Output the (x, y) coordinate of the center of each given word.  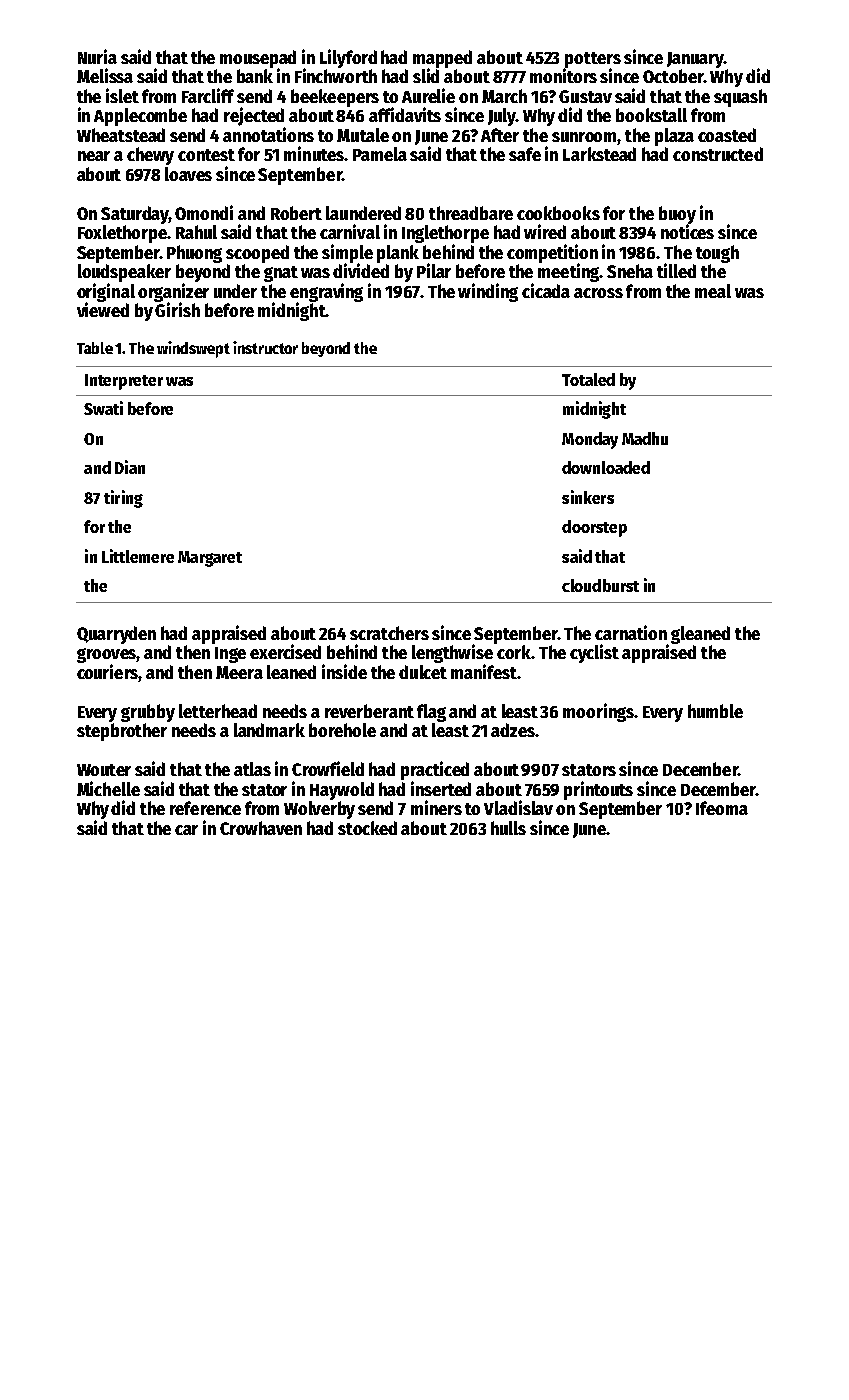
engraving (326, 292)
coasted (727, 135)
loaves (188, 174)
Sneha (630, 271)
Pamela (380, 154)
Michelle (108, 788)
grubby (148, 713)
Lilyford (348, 58)
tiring (123, 499)
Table (95, 348)
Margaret (210, 559)
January (695, 60)
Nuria (97, 56)
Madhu (645, 438)
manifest (484, 671)
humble (715, 711)
